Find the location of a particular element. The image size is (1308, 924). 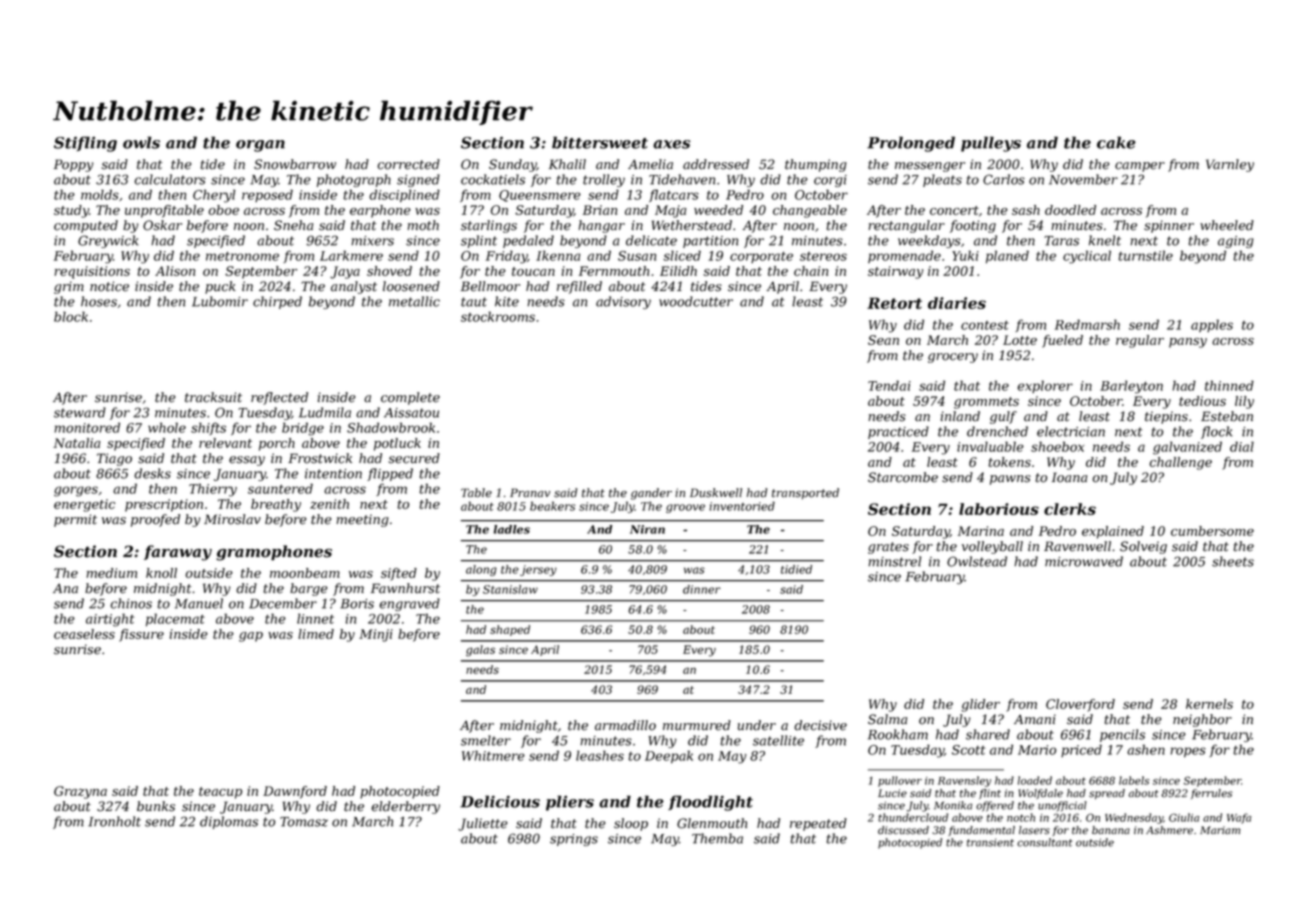

springs is located at coordinates (574, 840).
